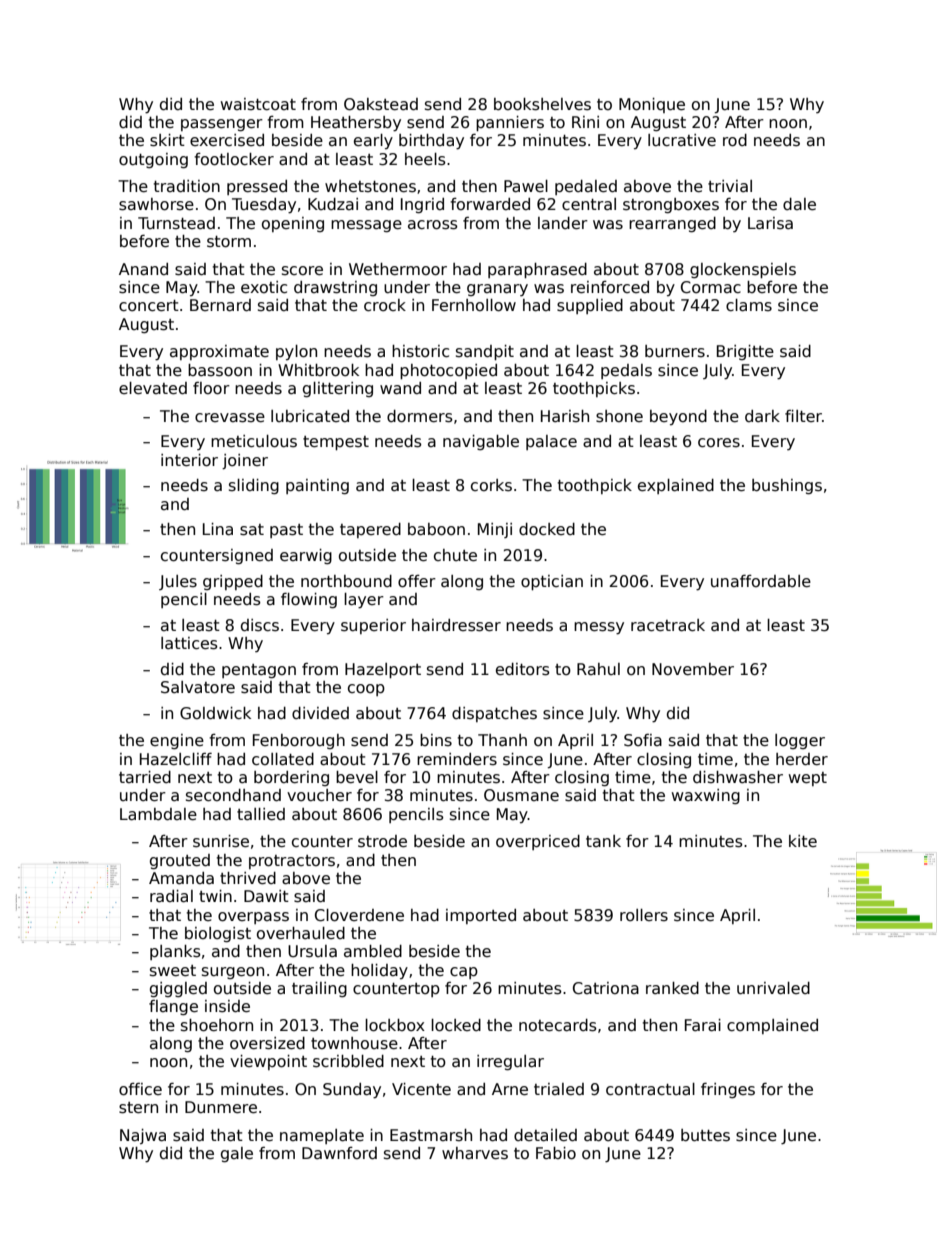 The image size is (952, 1233). Describe the element at coordinates (672, 224) in the page. I see `rearranged` at that location.
